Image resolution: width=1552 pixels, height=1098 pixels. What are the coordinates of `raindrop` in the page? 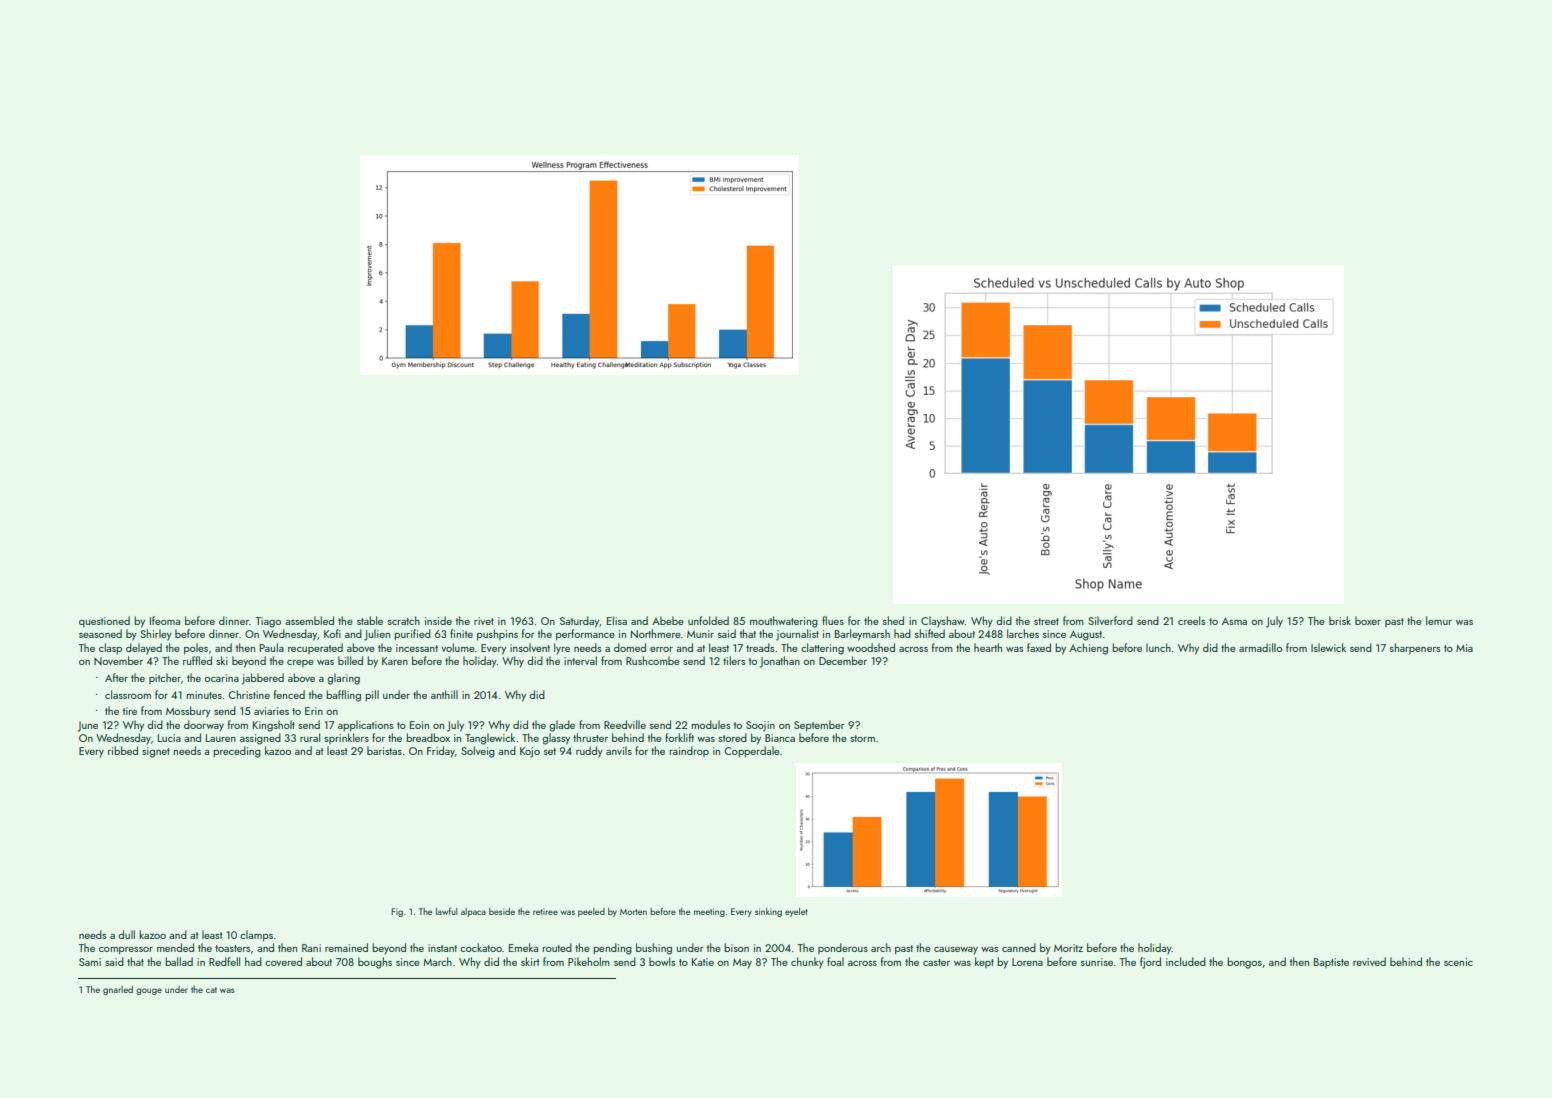 It's located at (689, 751).
